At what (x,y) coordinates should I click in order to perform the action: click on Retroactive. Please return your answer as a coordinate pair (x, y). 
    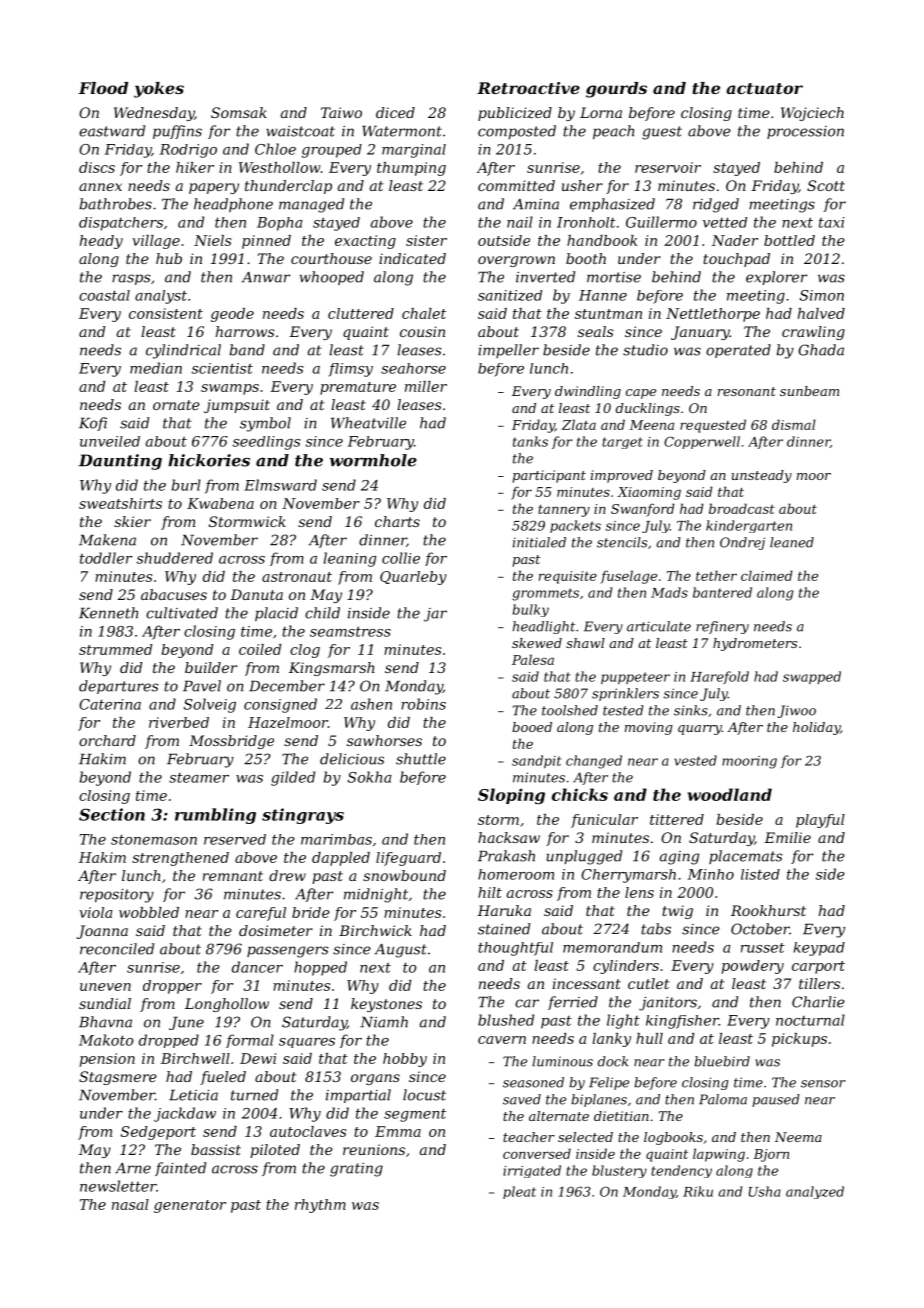
    Looking at the image, I should click on (528, 88).
